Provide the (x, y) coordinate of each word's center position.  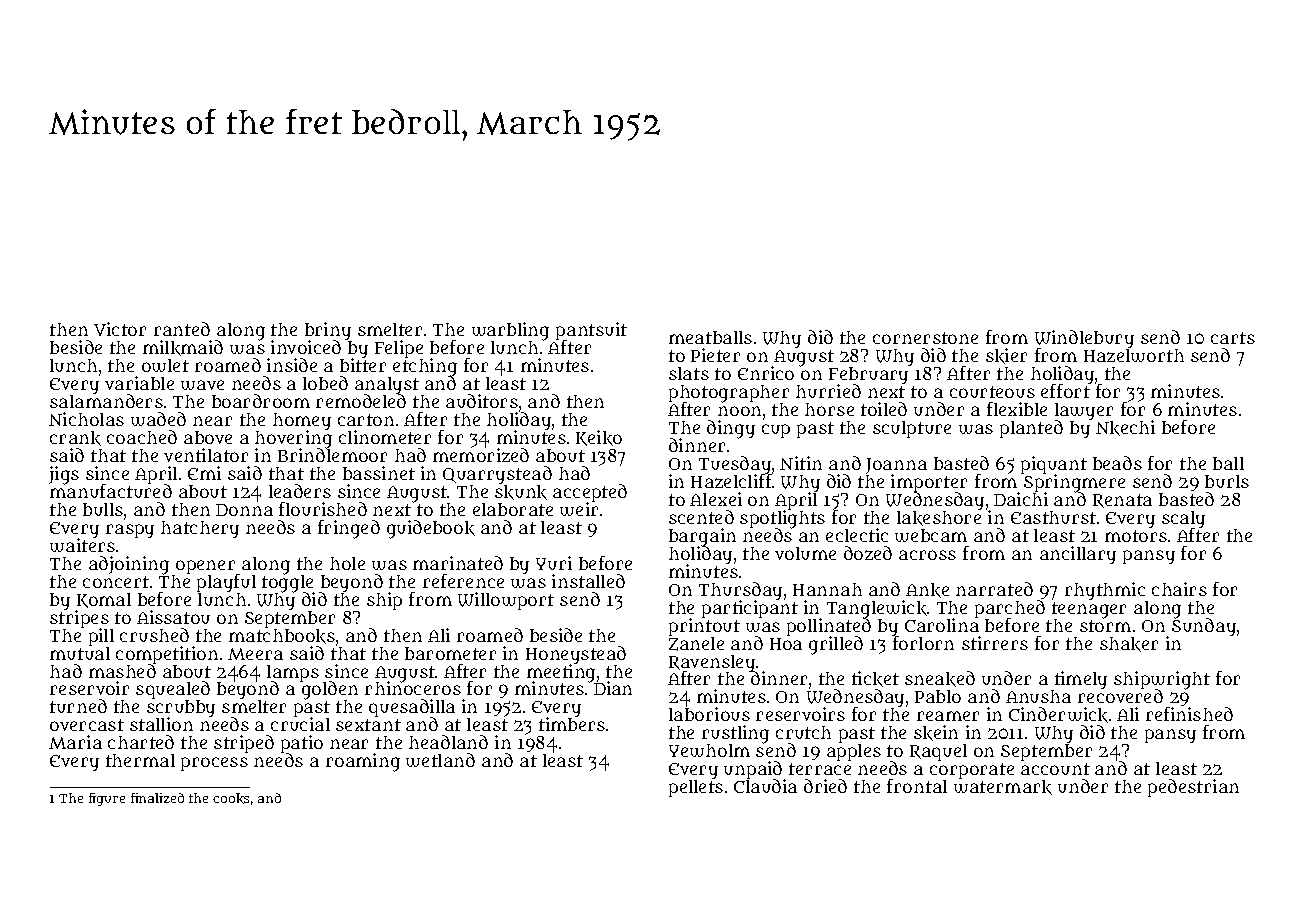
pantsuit (591, 331)
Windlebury (1084, 339)
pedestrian (1193, 788)
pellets (696, 788)
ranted (182, 329)
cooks (231, 798)
